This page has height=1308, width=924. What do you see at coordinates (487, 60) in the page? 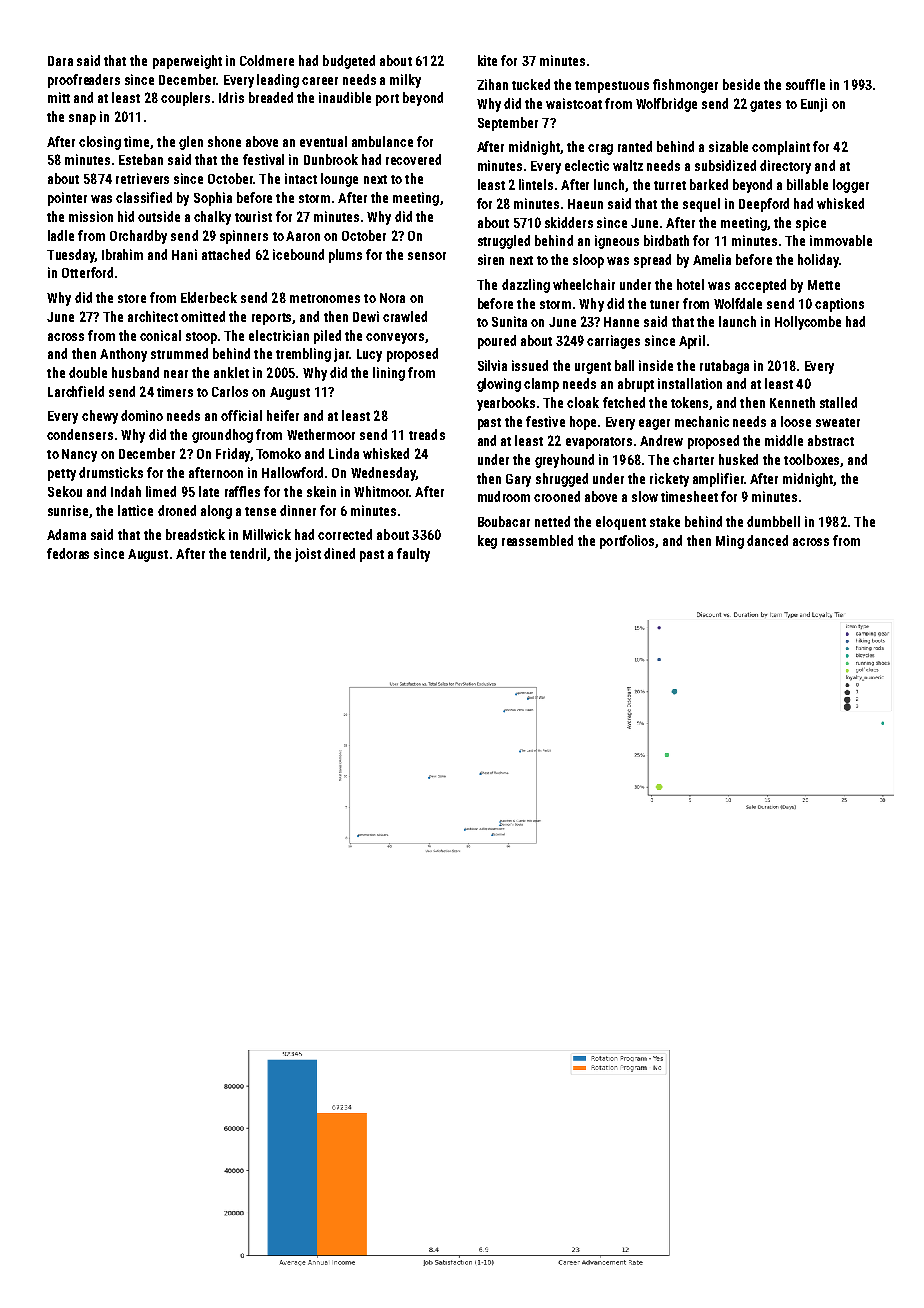
I see `kite` at bounding box center [487, 60].
